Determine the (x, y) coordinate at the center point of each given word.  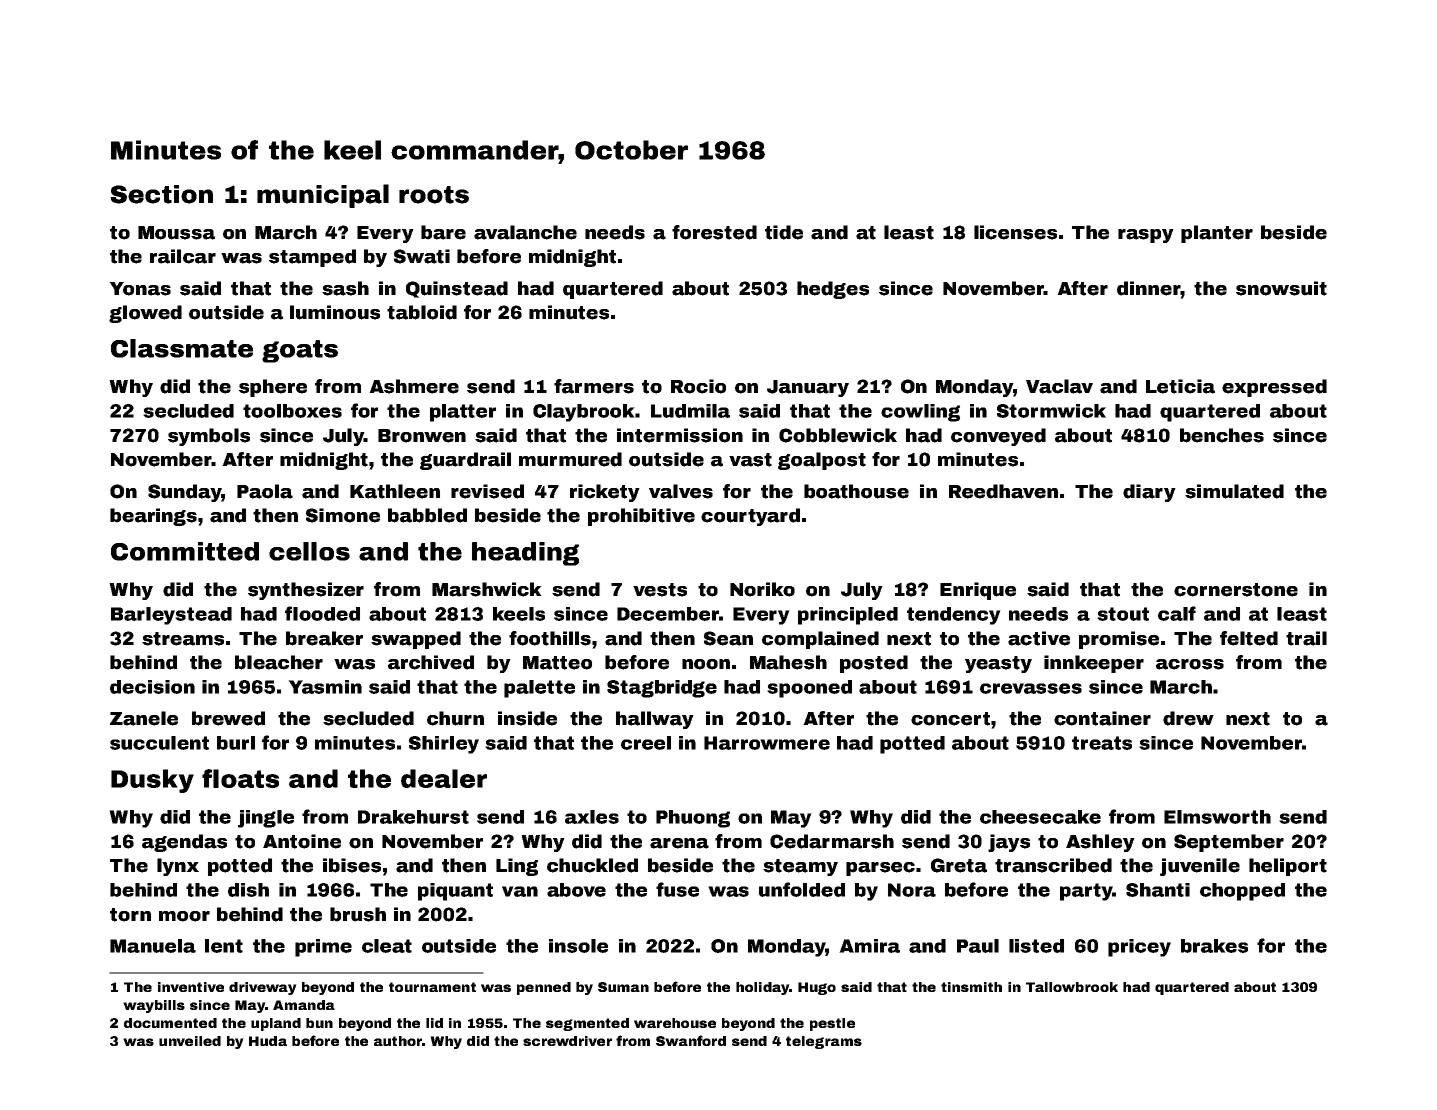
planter (1217, 234)
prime (323, 948)
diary (1149, 493)
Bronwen (422, 436)
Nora (912, 890)
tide (784, 232)
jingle (266, 819)
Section (161, 194)
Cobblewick (838, 435)
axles (592, 817)
